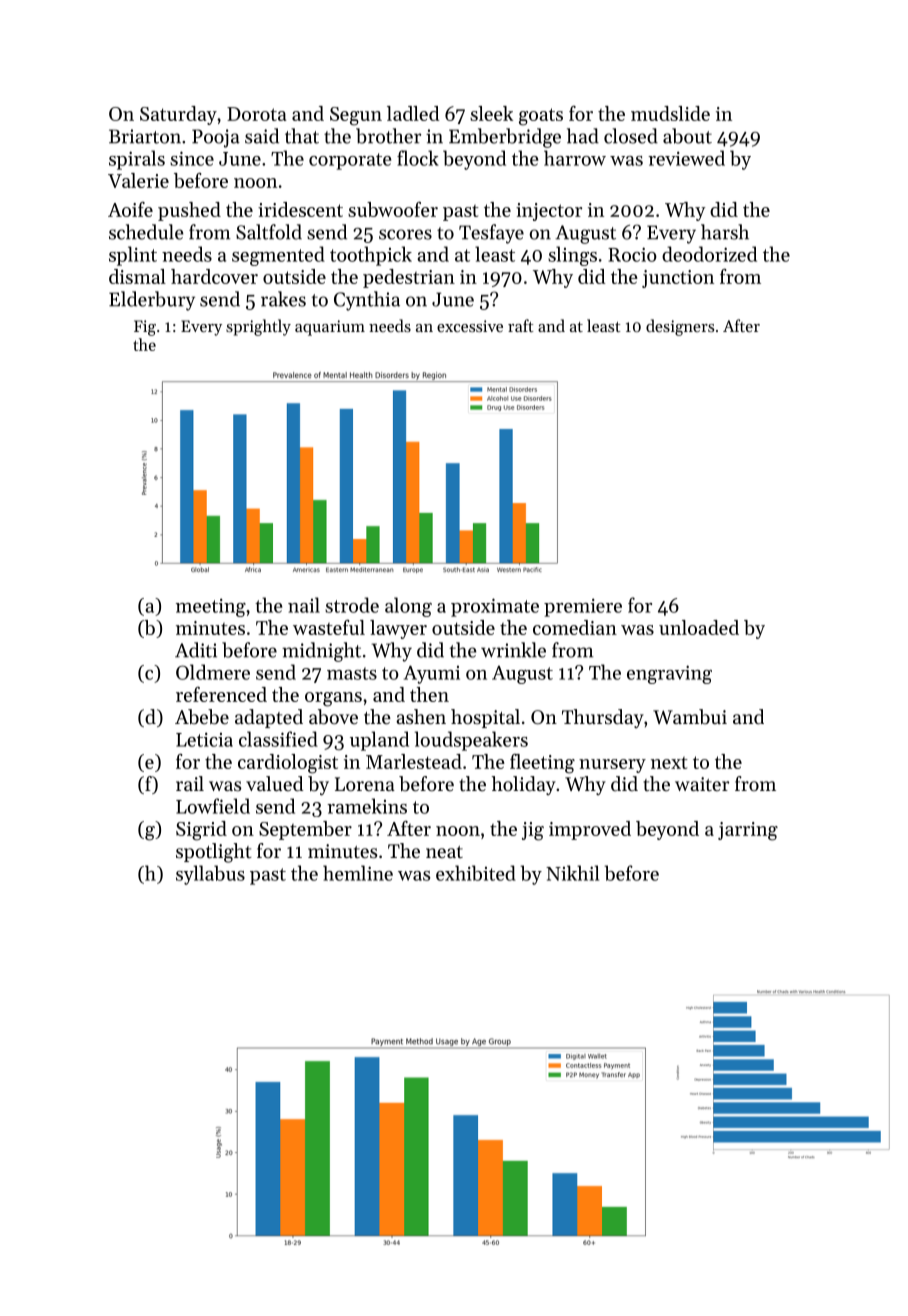  What do you see at coordinates (408, 607) in the page?
I see `along` at bounding box center [408, 607].
